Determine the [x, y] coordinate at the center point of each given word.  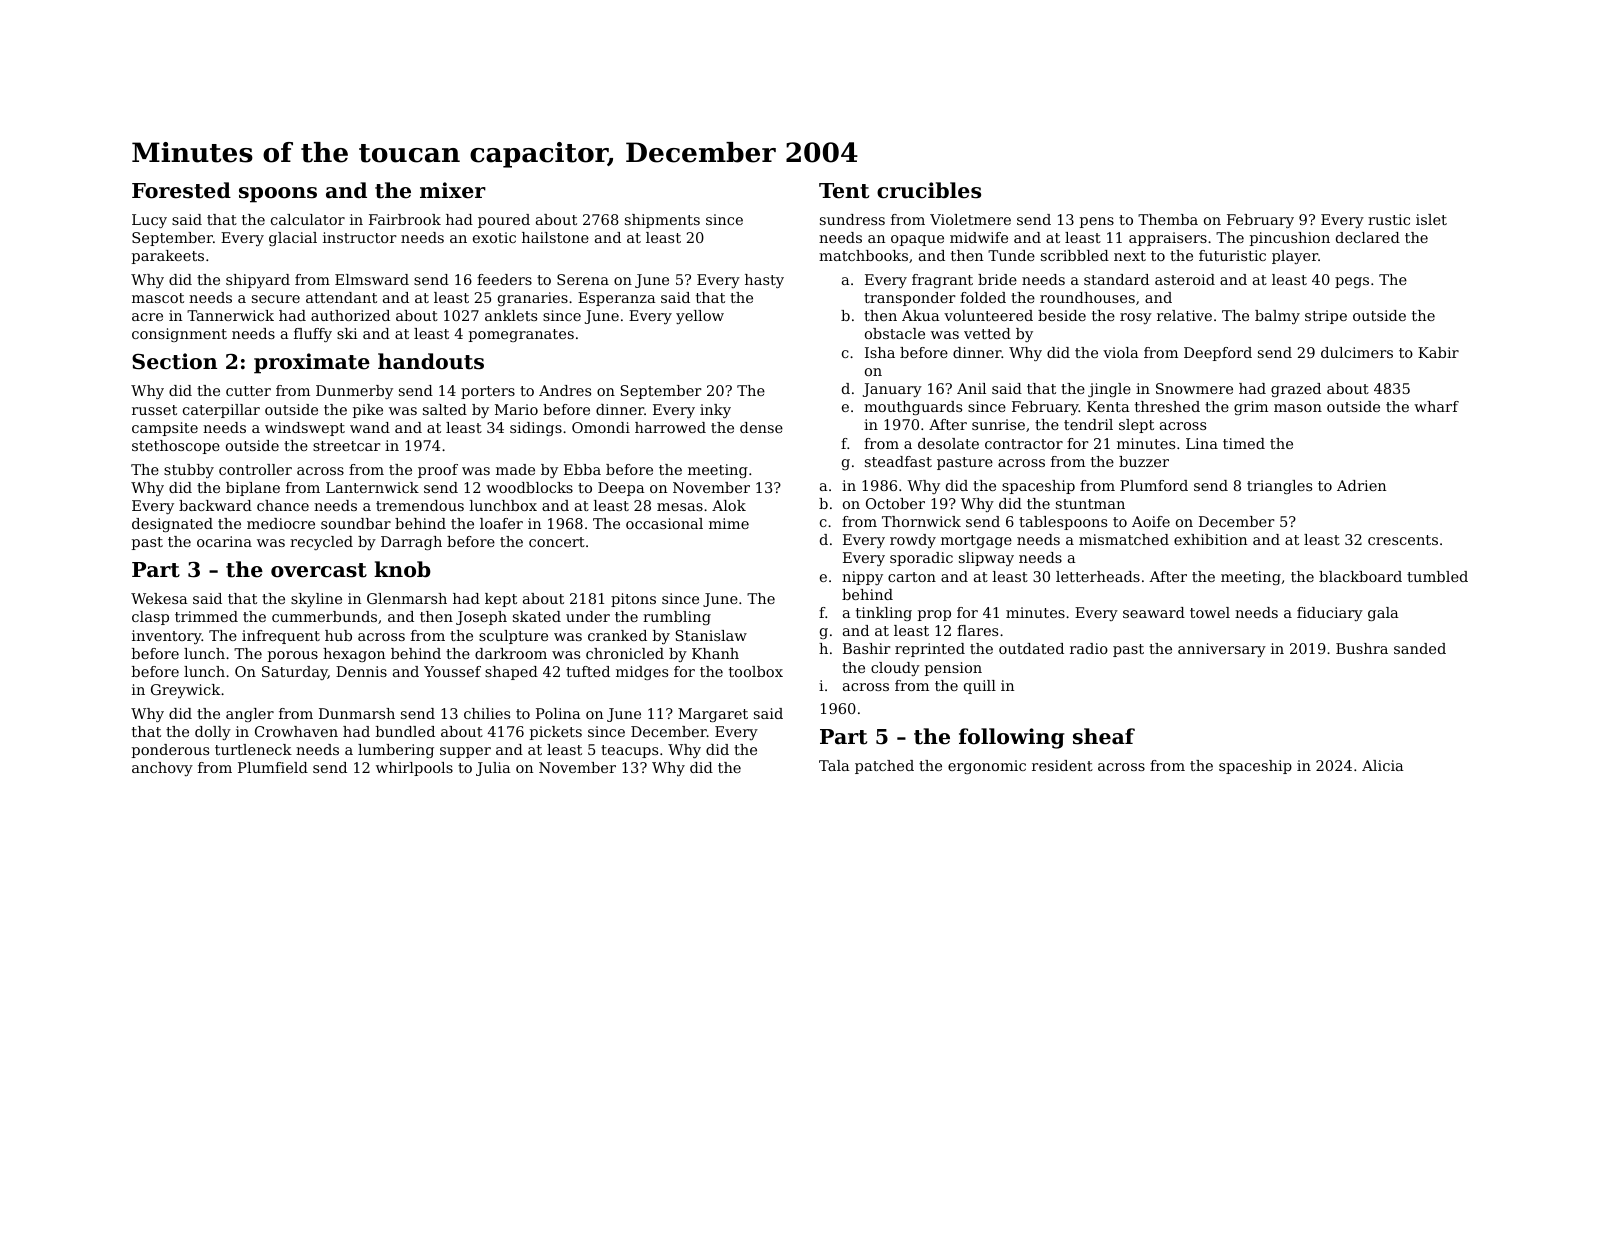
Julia [493, 769]
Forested [181, 190]
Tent [844, 191]
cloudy [895, 669]
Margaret [713, 715]
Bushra [1362, 648]
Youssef [452, 671]
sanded [1420, 648]
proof [438, 471]
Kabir [1438, 352]
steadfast [898, 461]
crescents [1403, 540]
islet [1431, 219]
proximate [312, 363]
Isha [880, 352]
